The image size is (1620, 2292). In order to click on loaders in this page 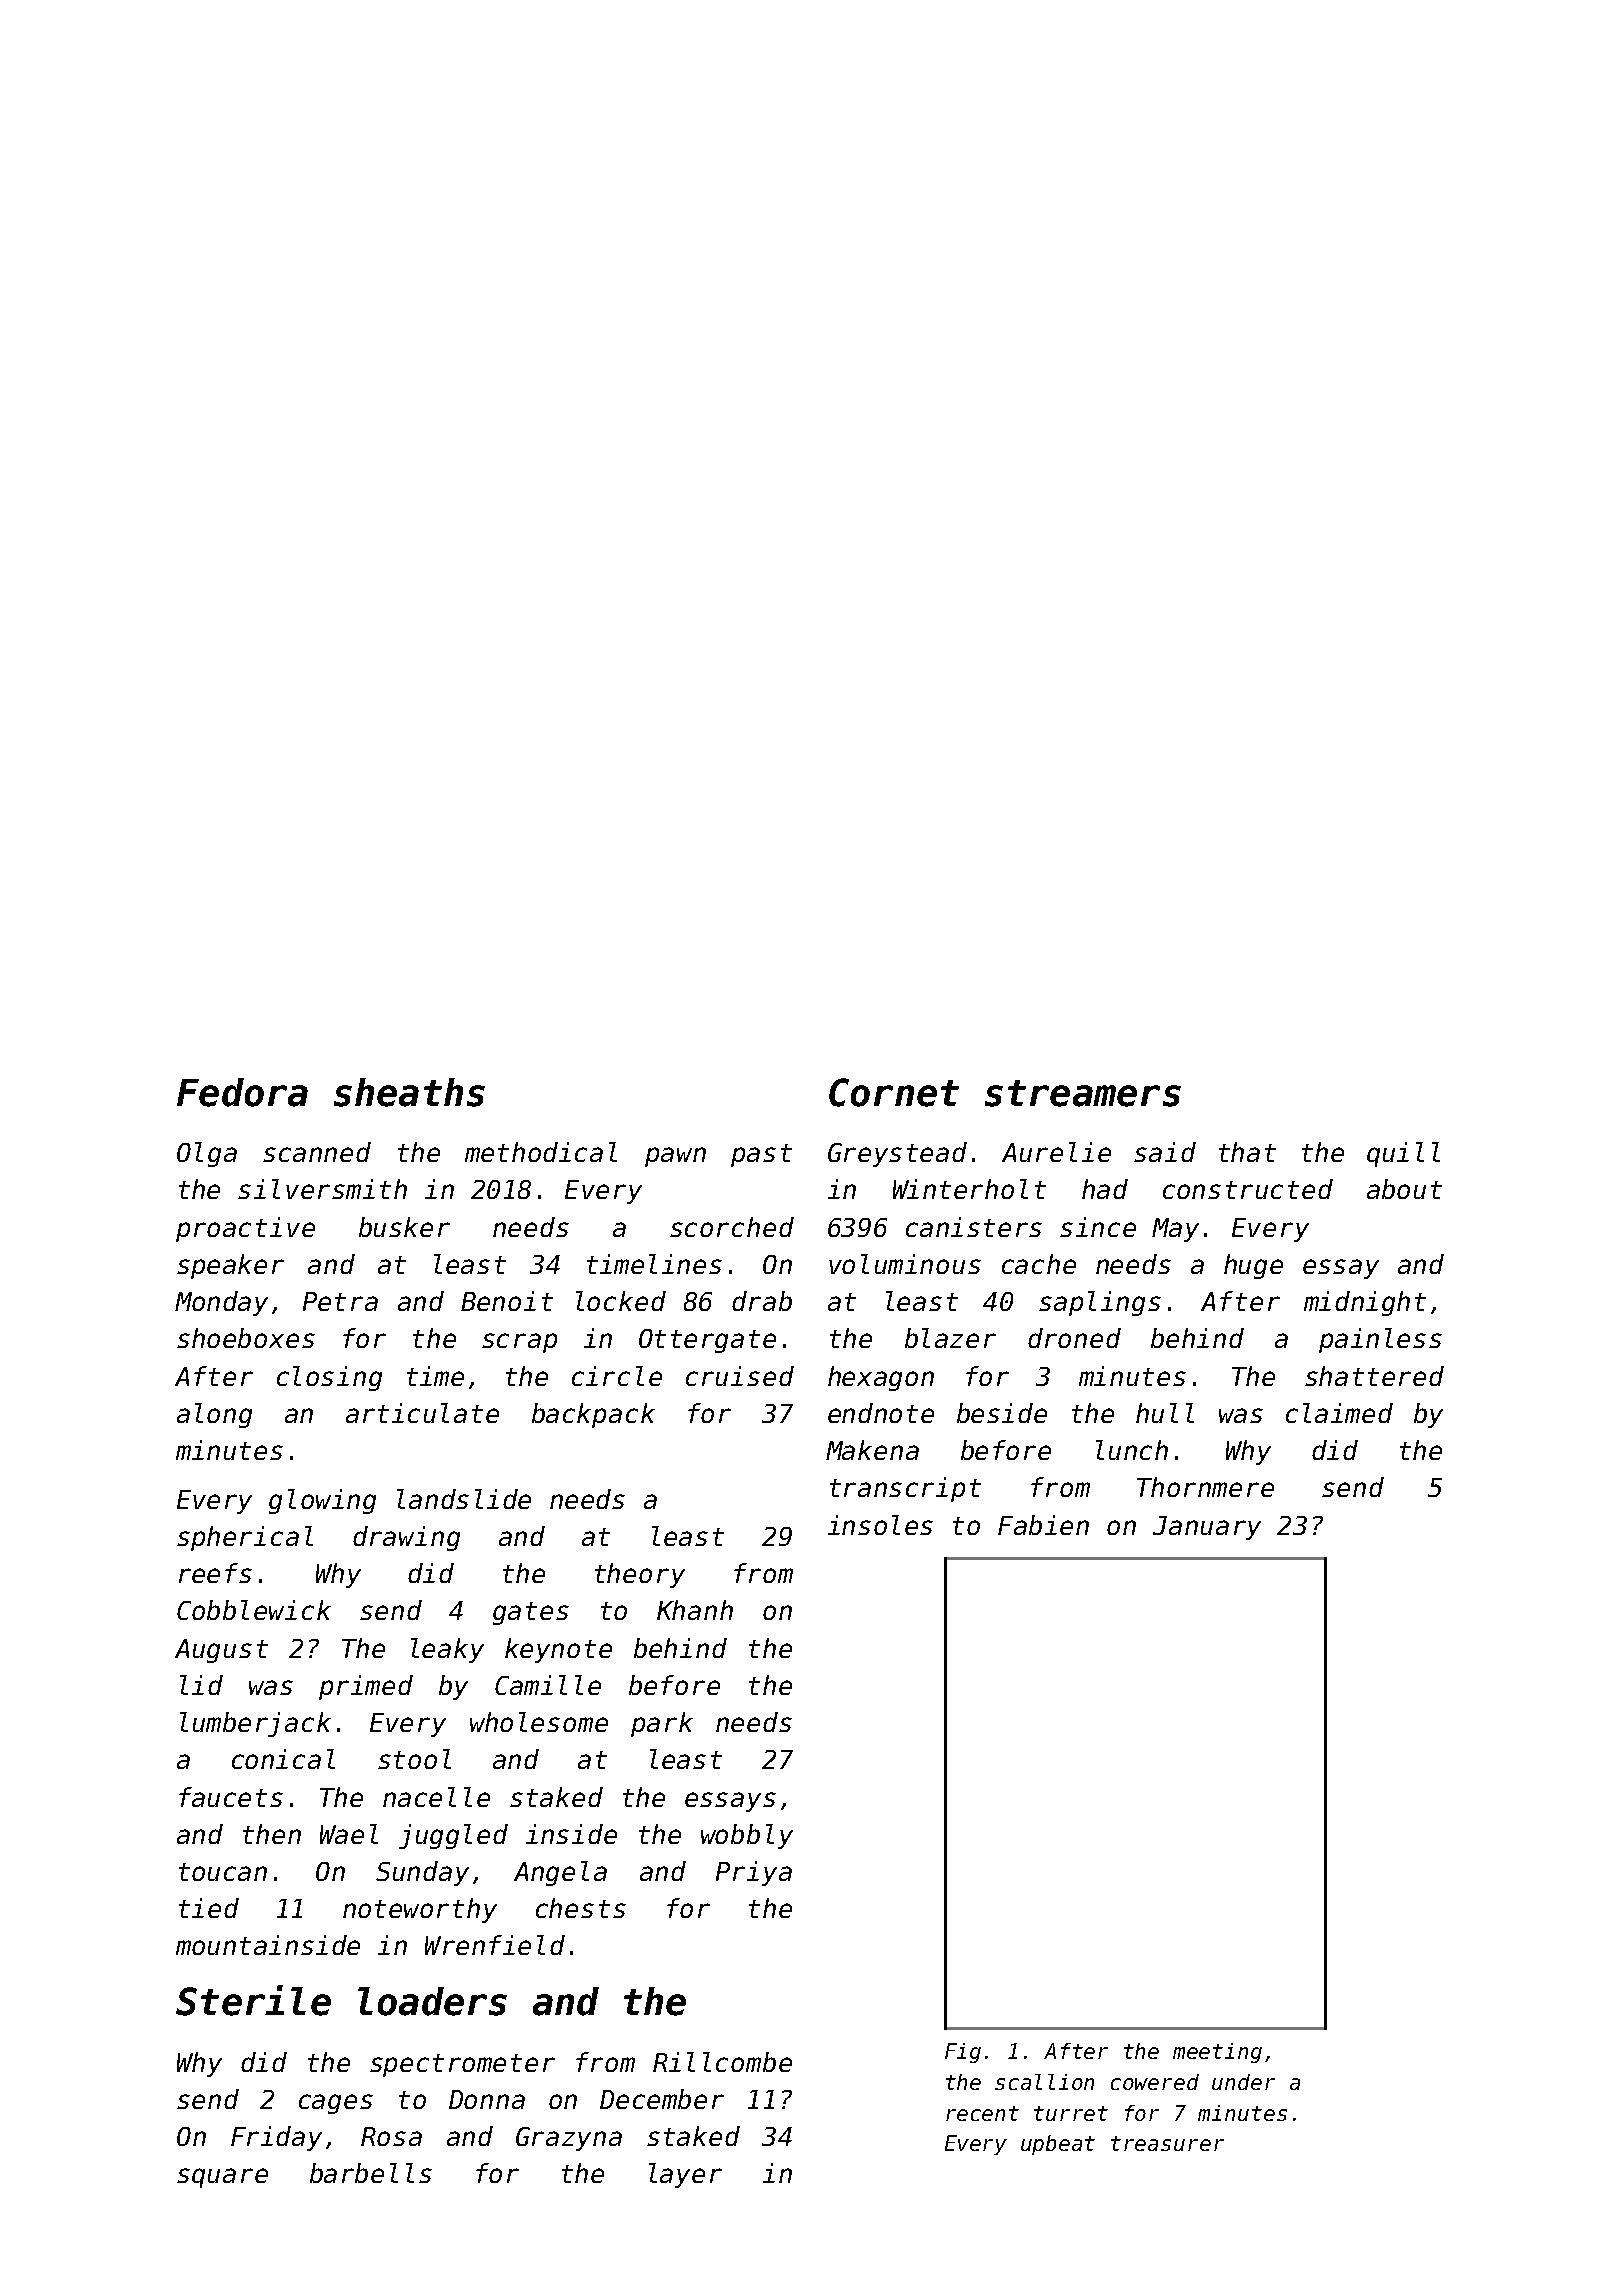, I will do `click(432, 2001)`.
